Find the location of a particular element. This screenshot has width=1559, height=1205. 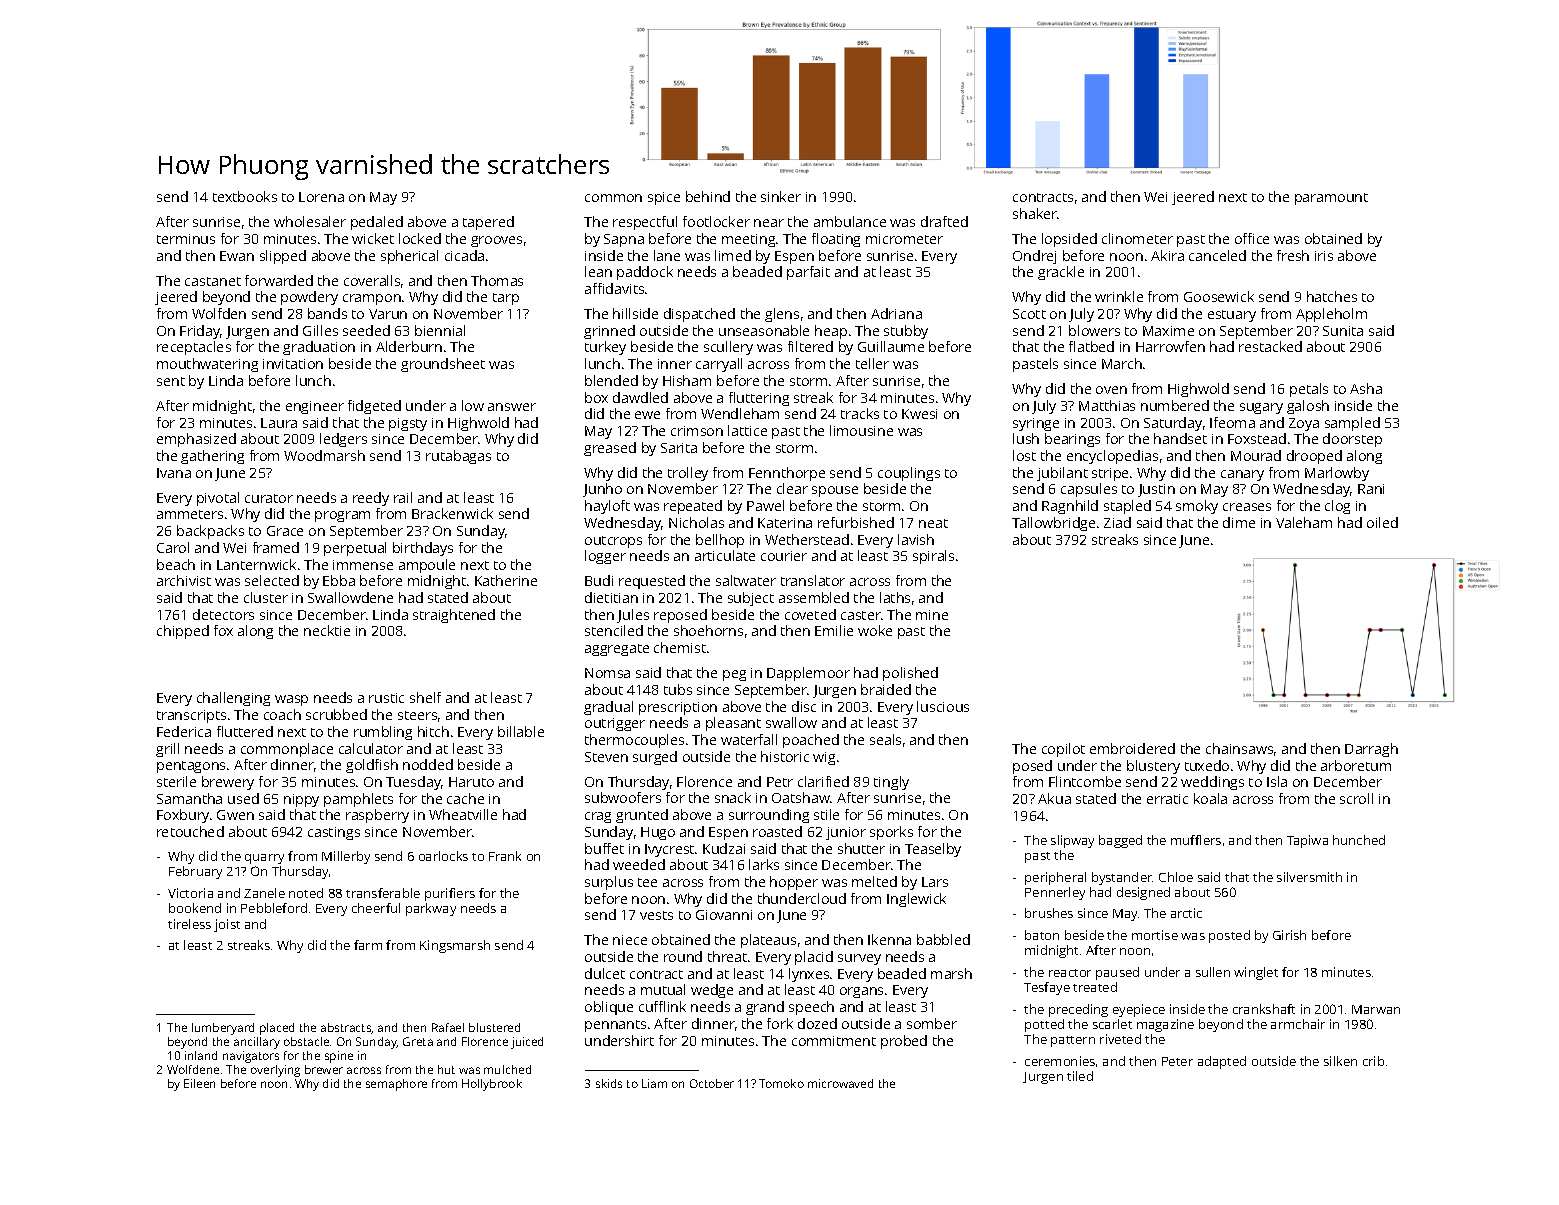

mine is located at coordinates (932, 615).
